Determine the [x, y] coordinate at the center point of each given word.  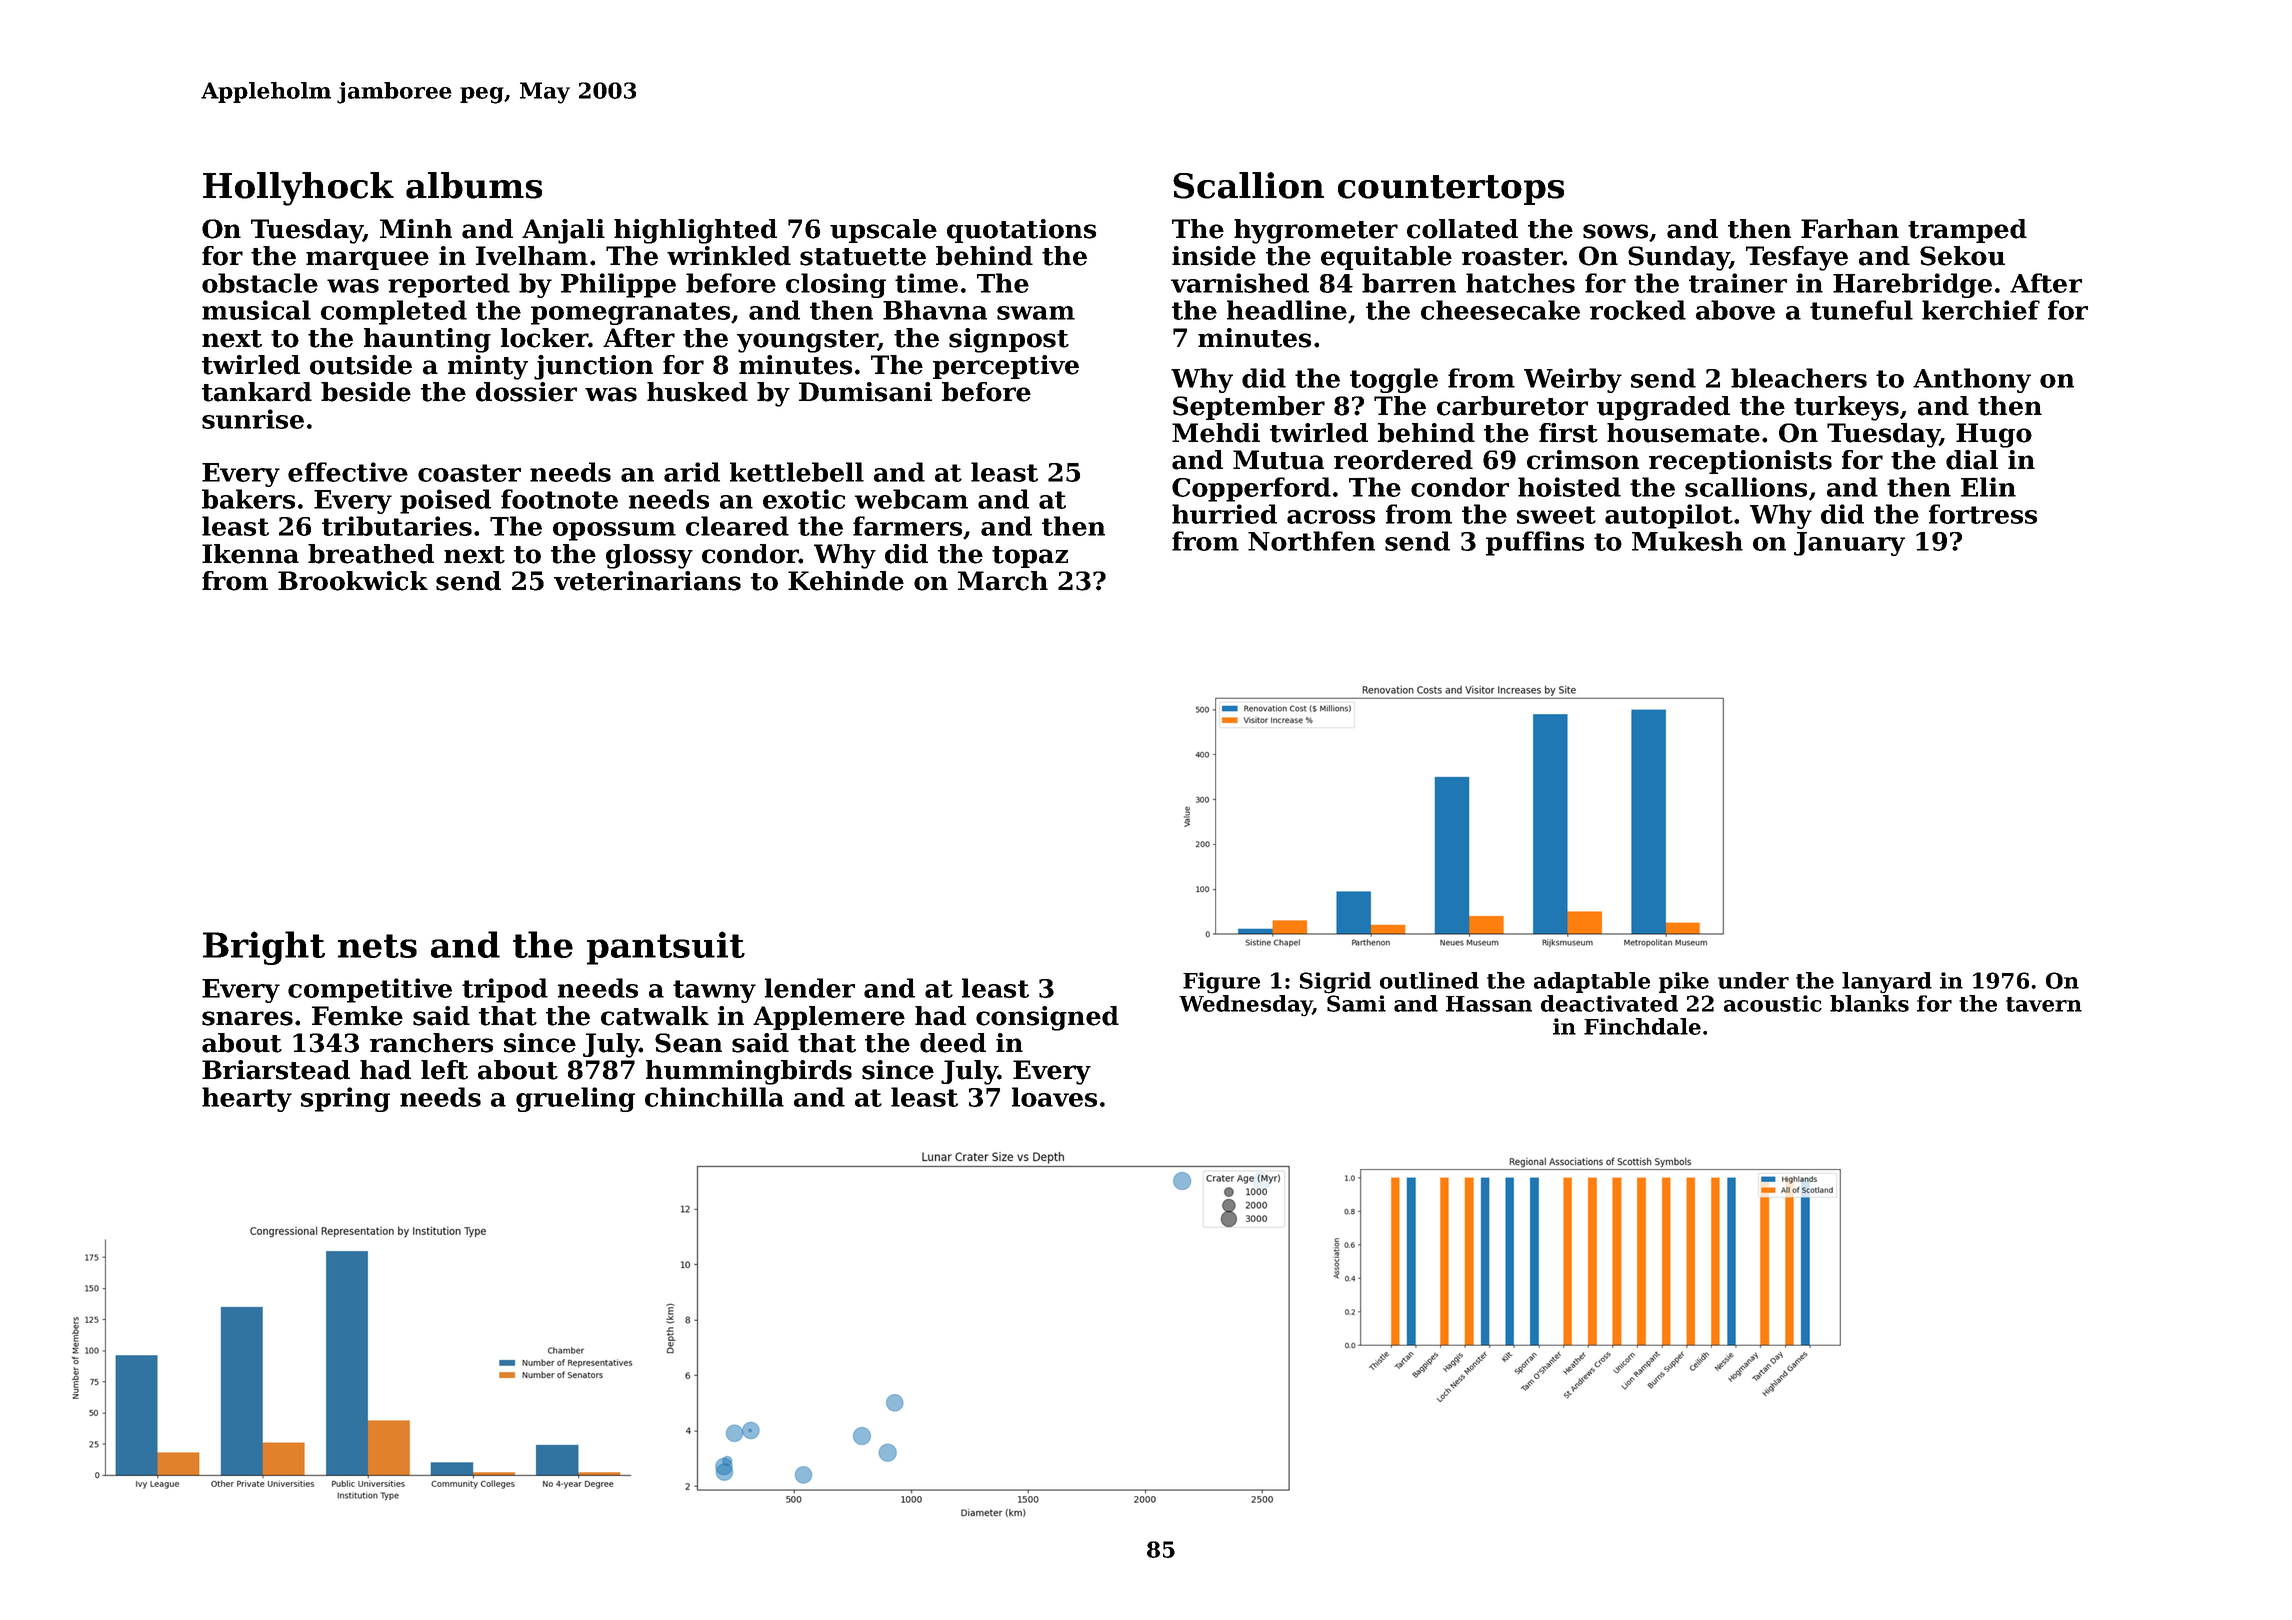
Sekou [1962, 256]
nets [377, 946]
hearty [247, 1099]
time [926, 283]
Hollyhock [298, 189]
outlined [1429, 980]
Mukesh [1687, 541]
